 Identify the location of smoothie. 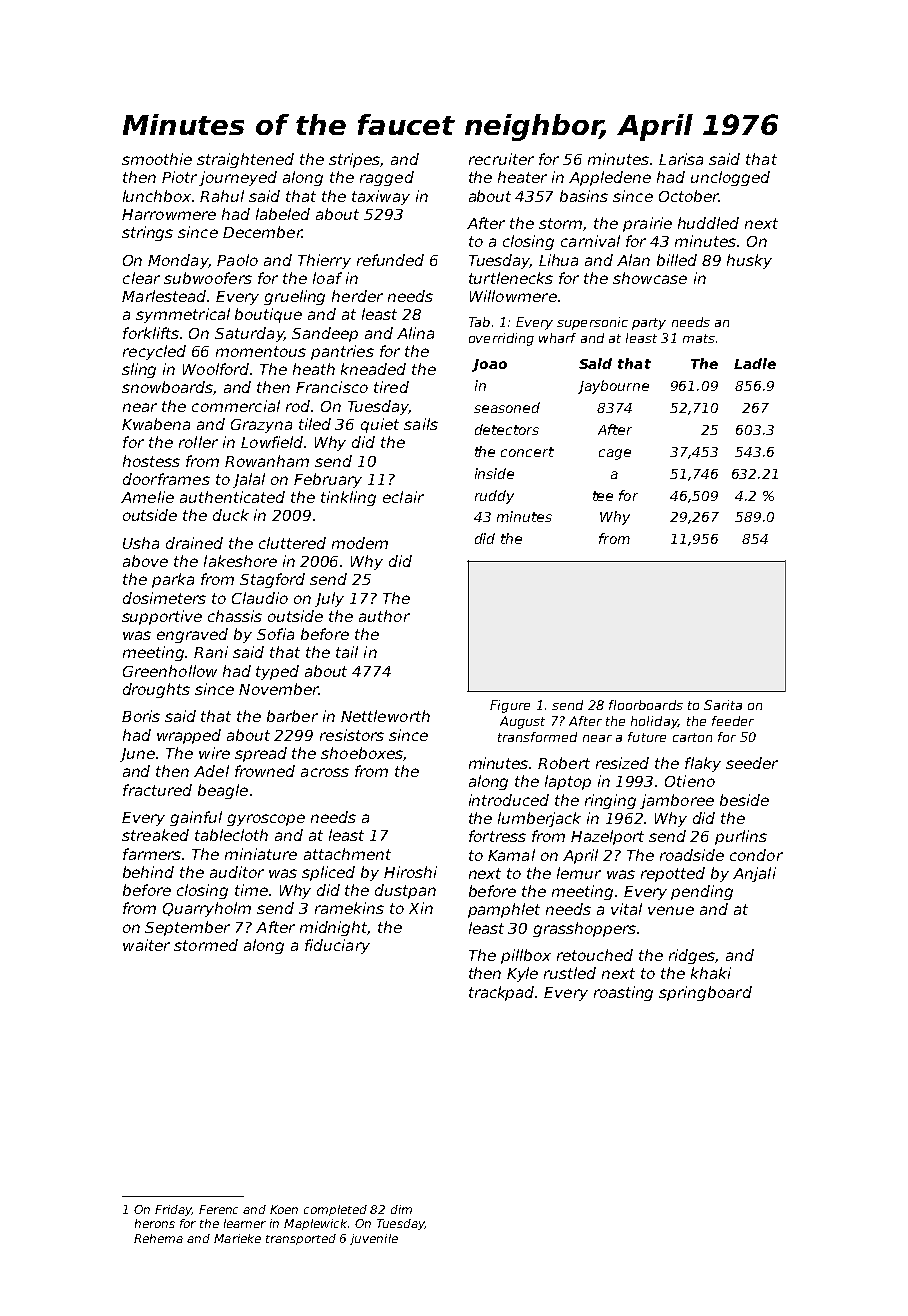
(157, 159).
